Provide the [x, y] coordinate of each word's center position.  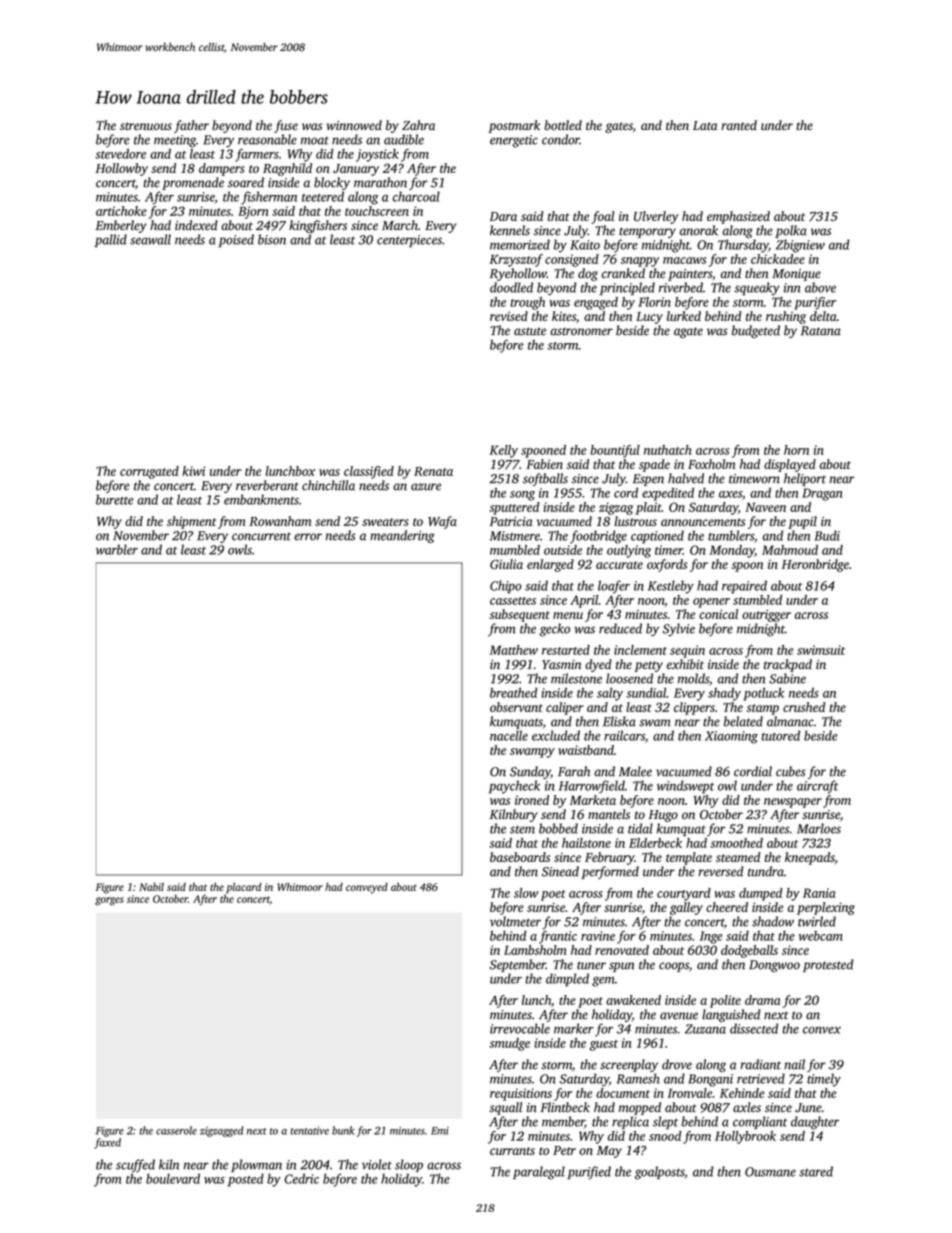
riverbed [681, 287]
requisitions [521, 1094]
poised [236, 240]
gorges [109, 901]
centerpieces [409, 241]
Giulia [506, 564]
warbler [117, 549]
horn [796, 450]
